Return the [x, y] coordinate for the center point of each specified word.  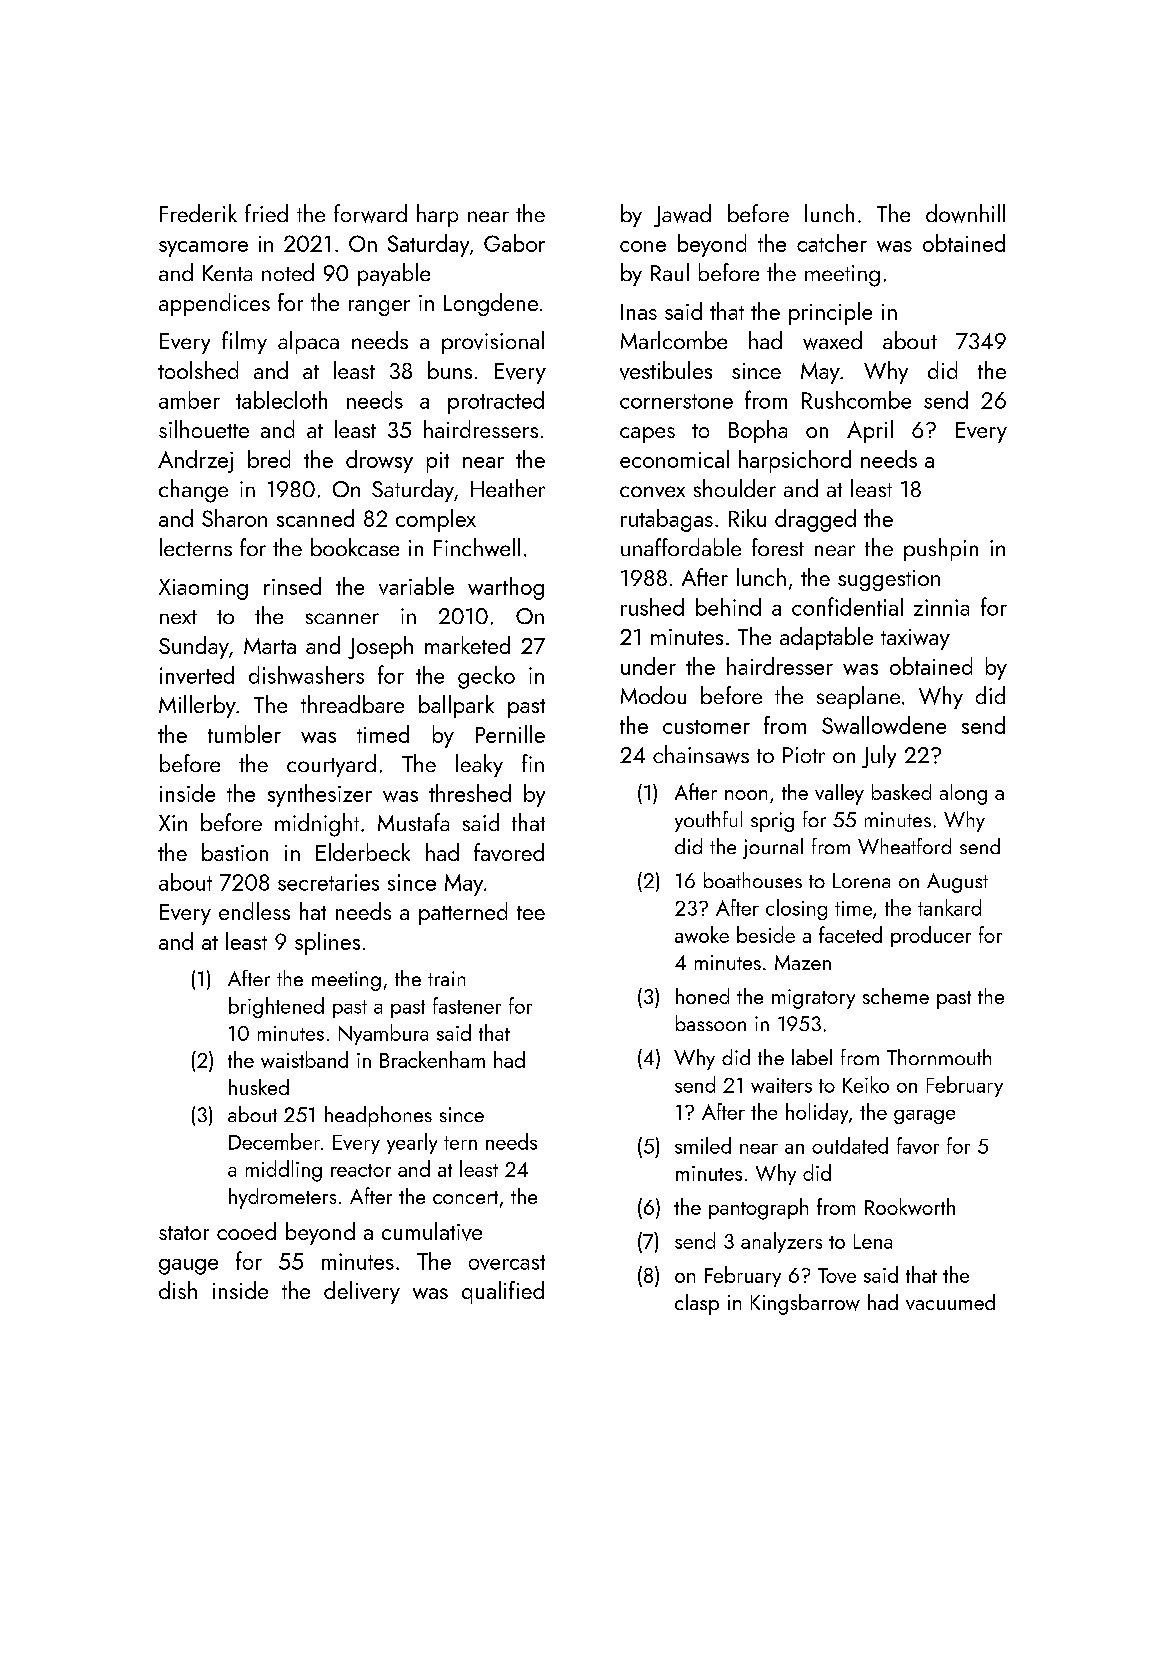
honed [702, 996]
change [193, 491]
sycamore [203, 249]
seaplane [858, 697]
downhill [965, 213]
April [870, 431]
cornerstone [676, 401]
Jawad [682, 215]
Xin [173, 823]
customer [706, 727]
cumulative [432, 1231]
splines [327, 943]
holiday [817, 1113]
